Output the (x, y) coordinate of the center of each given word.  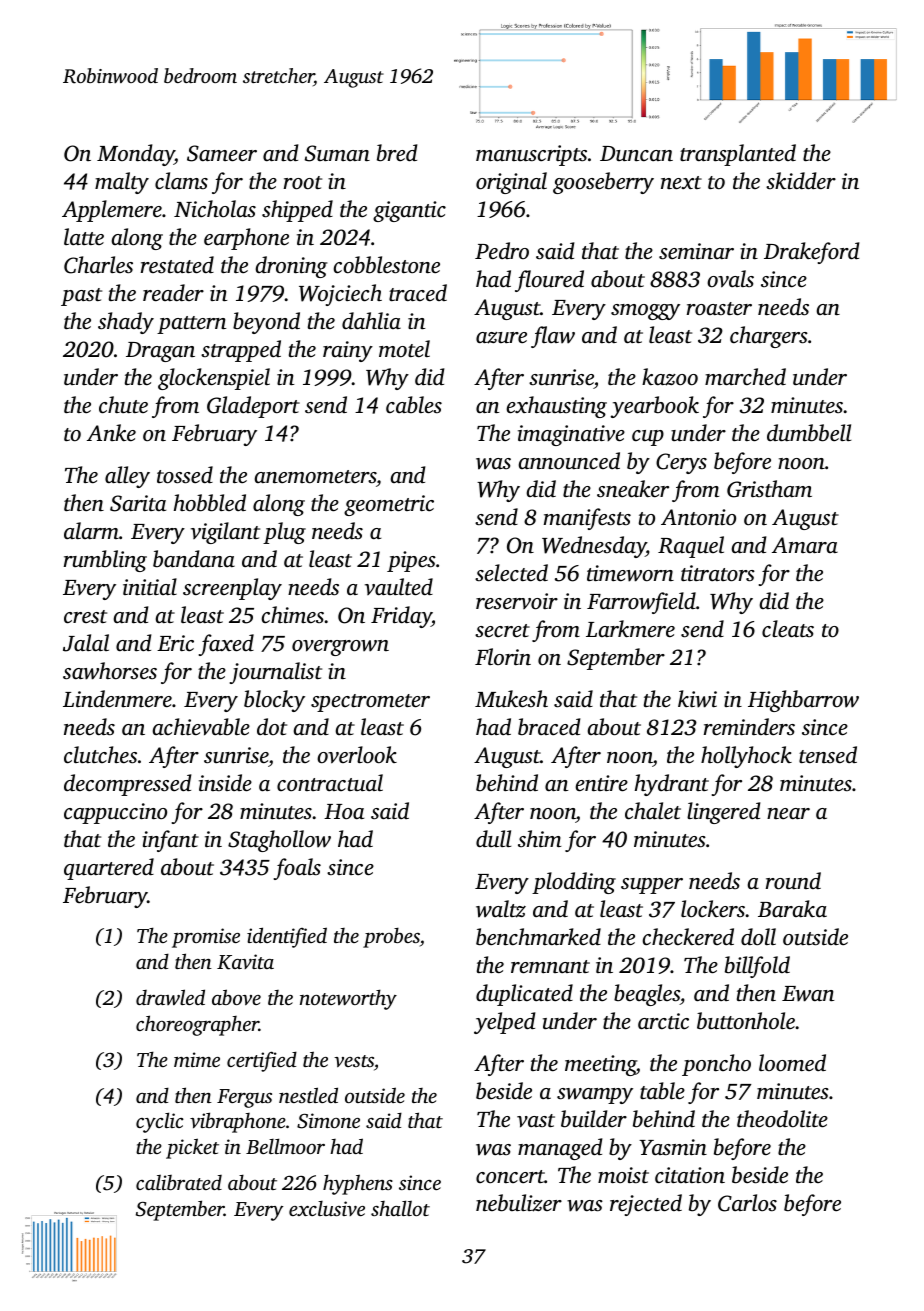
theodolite (782, 1119)
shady (126, 323)
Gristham (769, 489)
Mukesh (511, 699)
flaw (553, 337)
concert (510, 1176)
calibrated (179, 1182)
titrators (718, 573)
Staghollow (279, 841)
